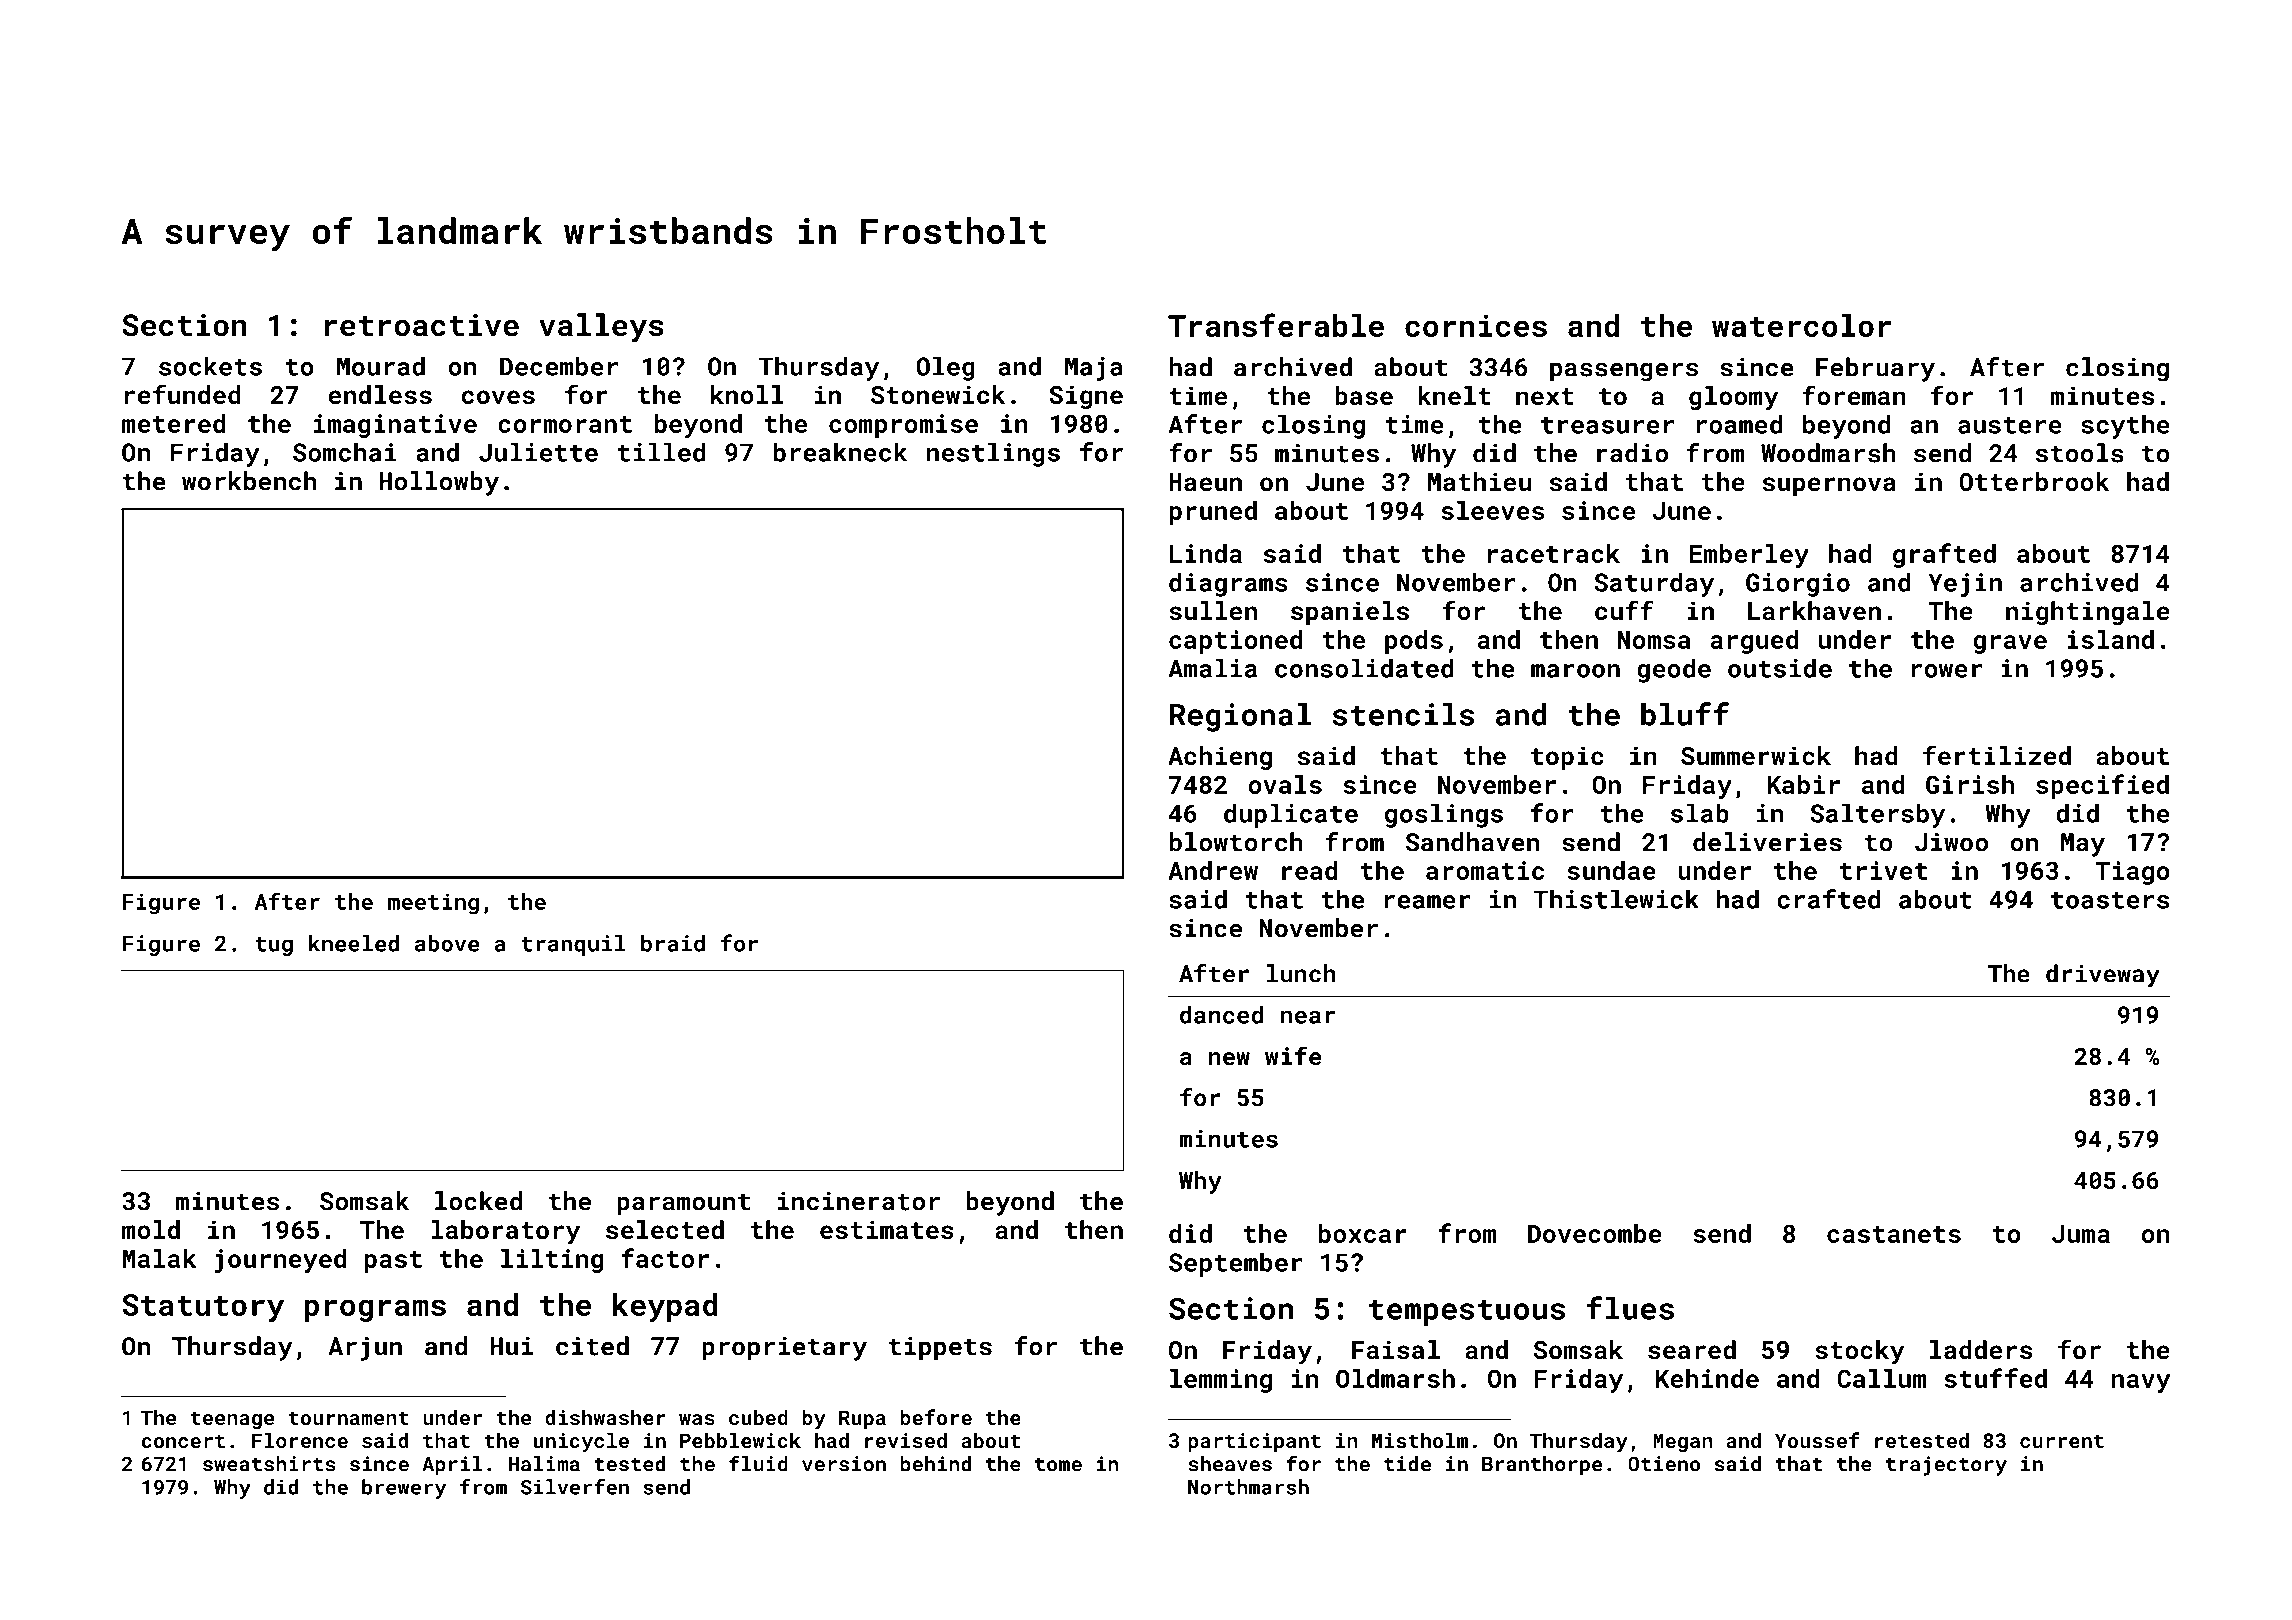  What do you see at coordinates (1236, 842) in the screenshot?
I see `blowtorch` at bounding box center [1236, 842].
